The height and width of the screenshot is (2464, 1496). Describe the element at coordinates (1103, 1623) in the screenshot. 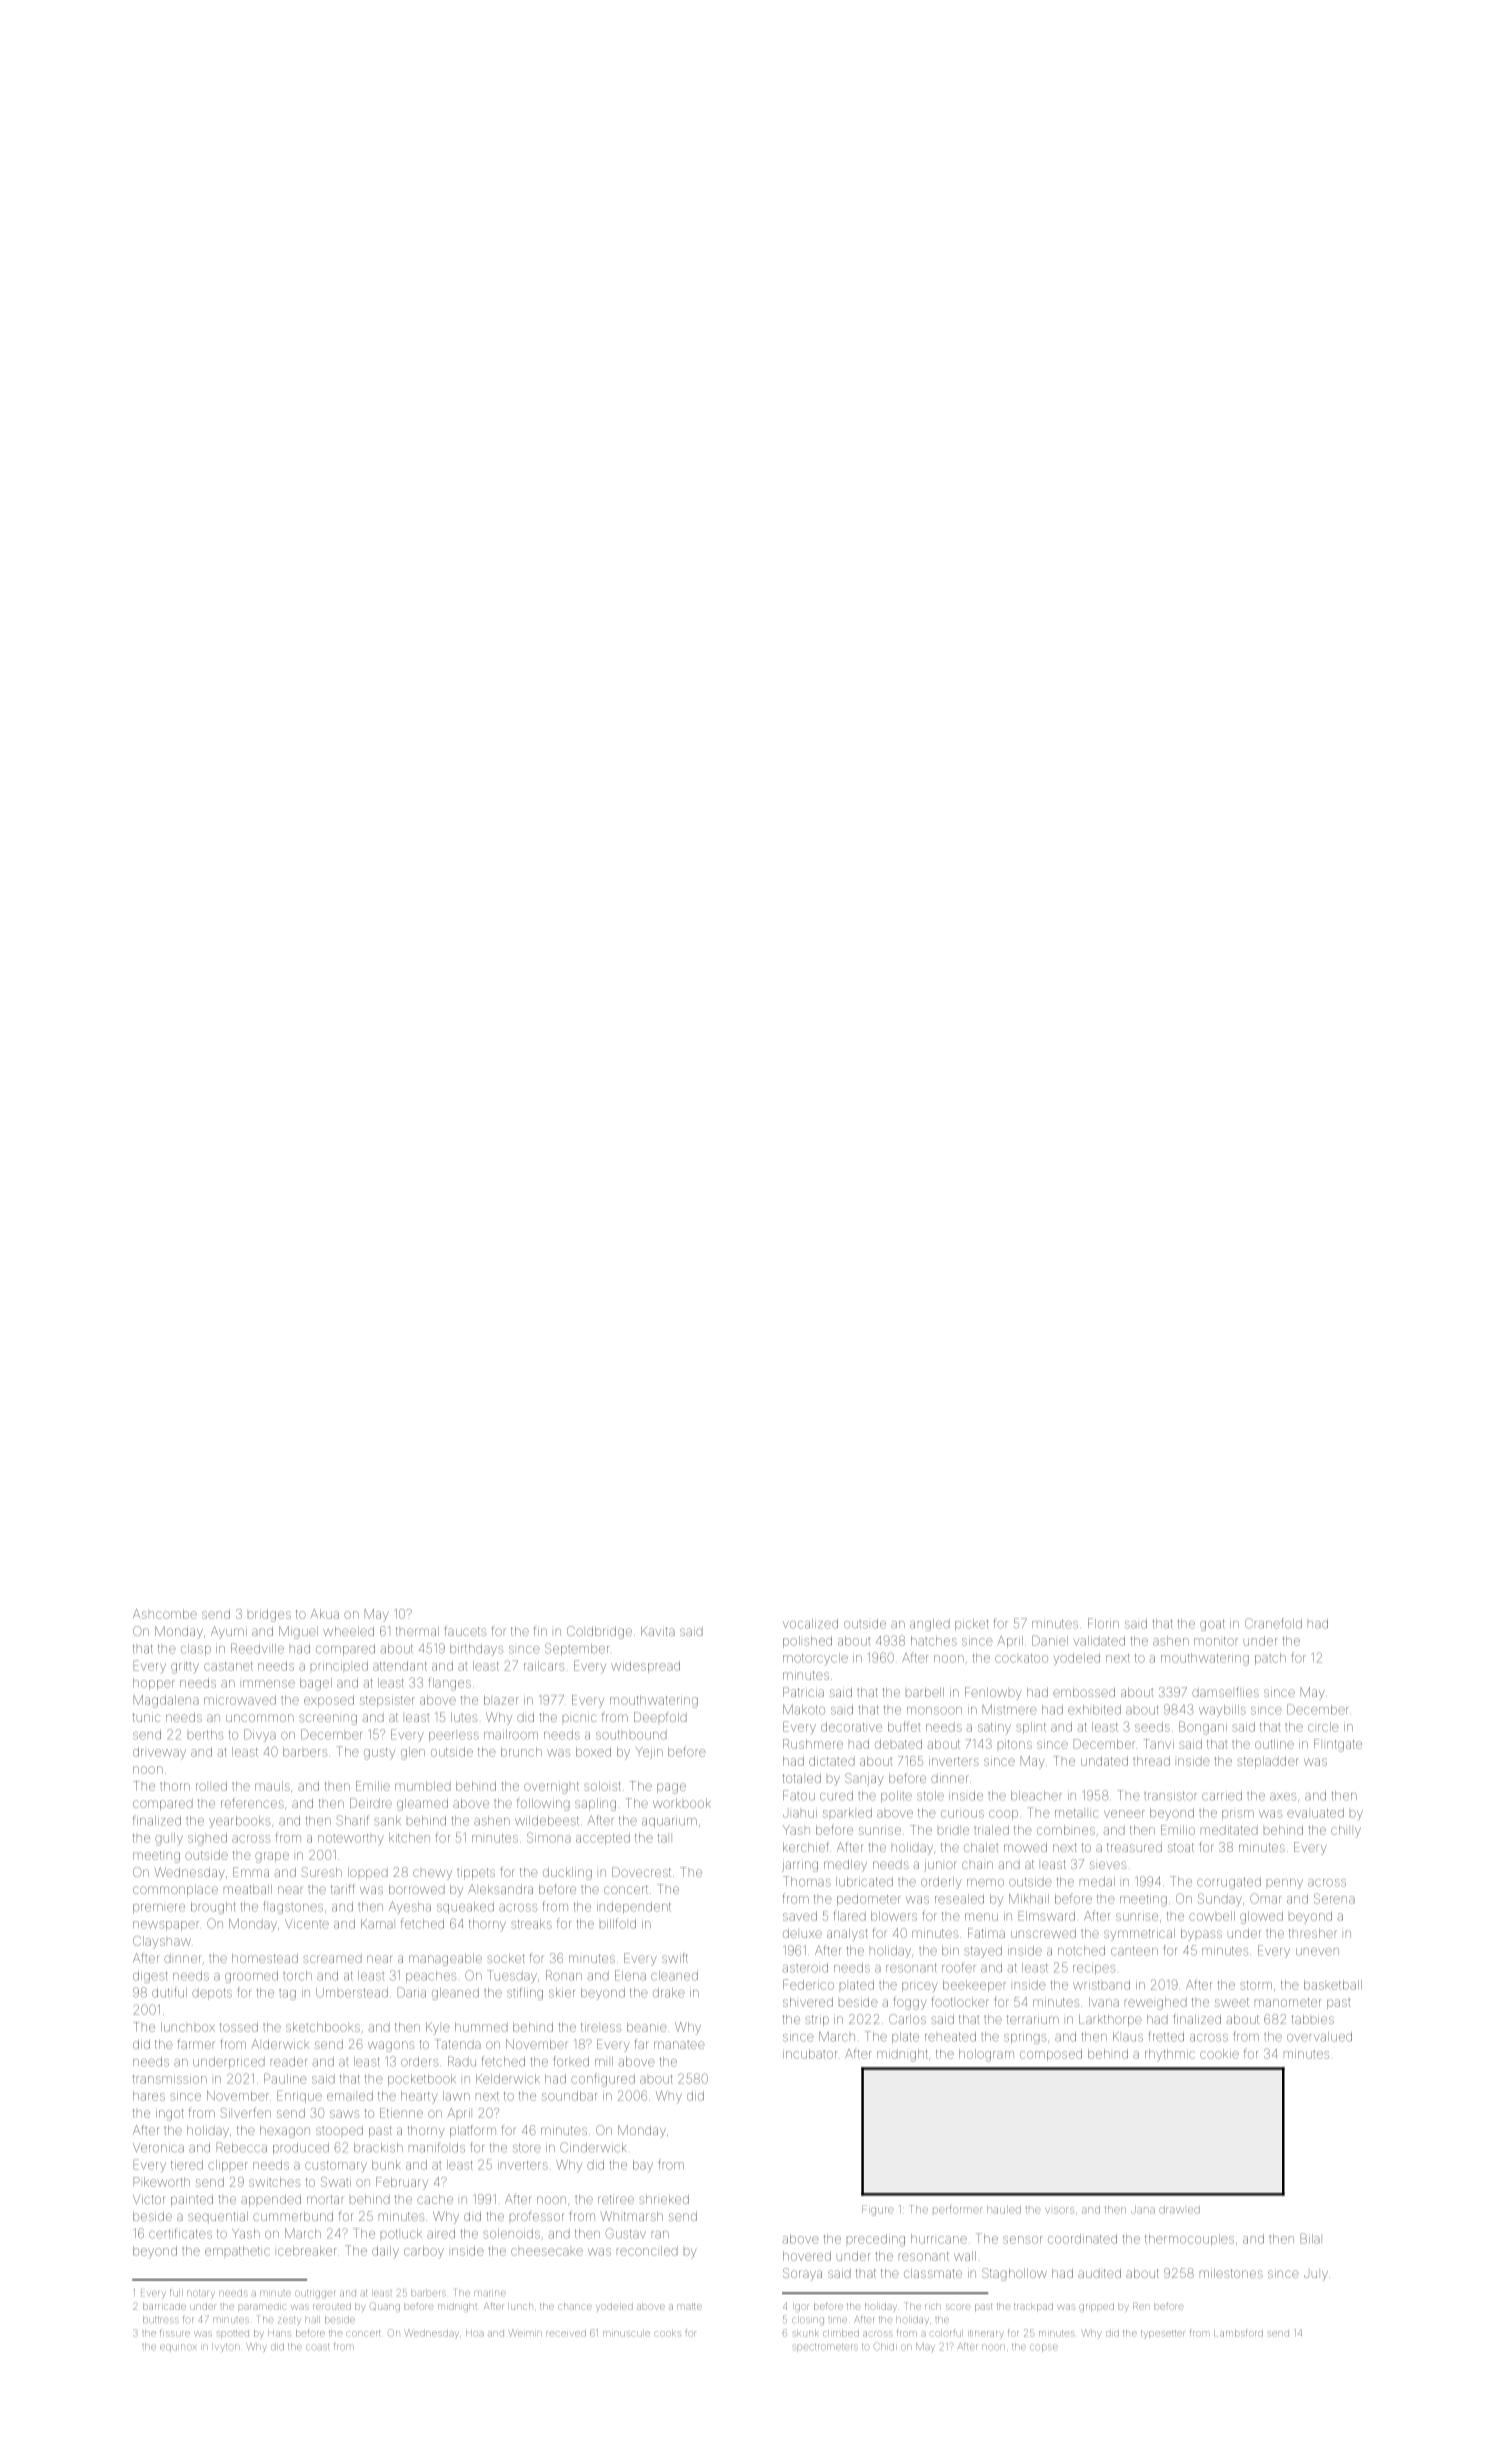

I see `Florin` at that location.
